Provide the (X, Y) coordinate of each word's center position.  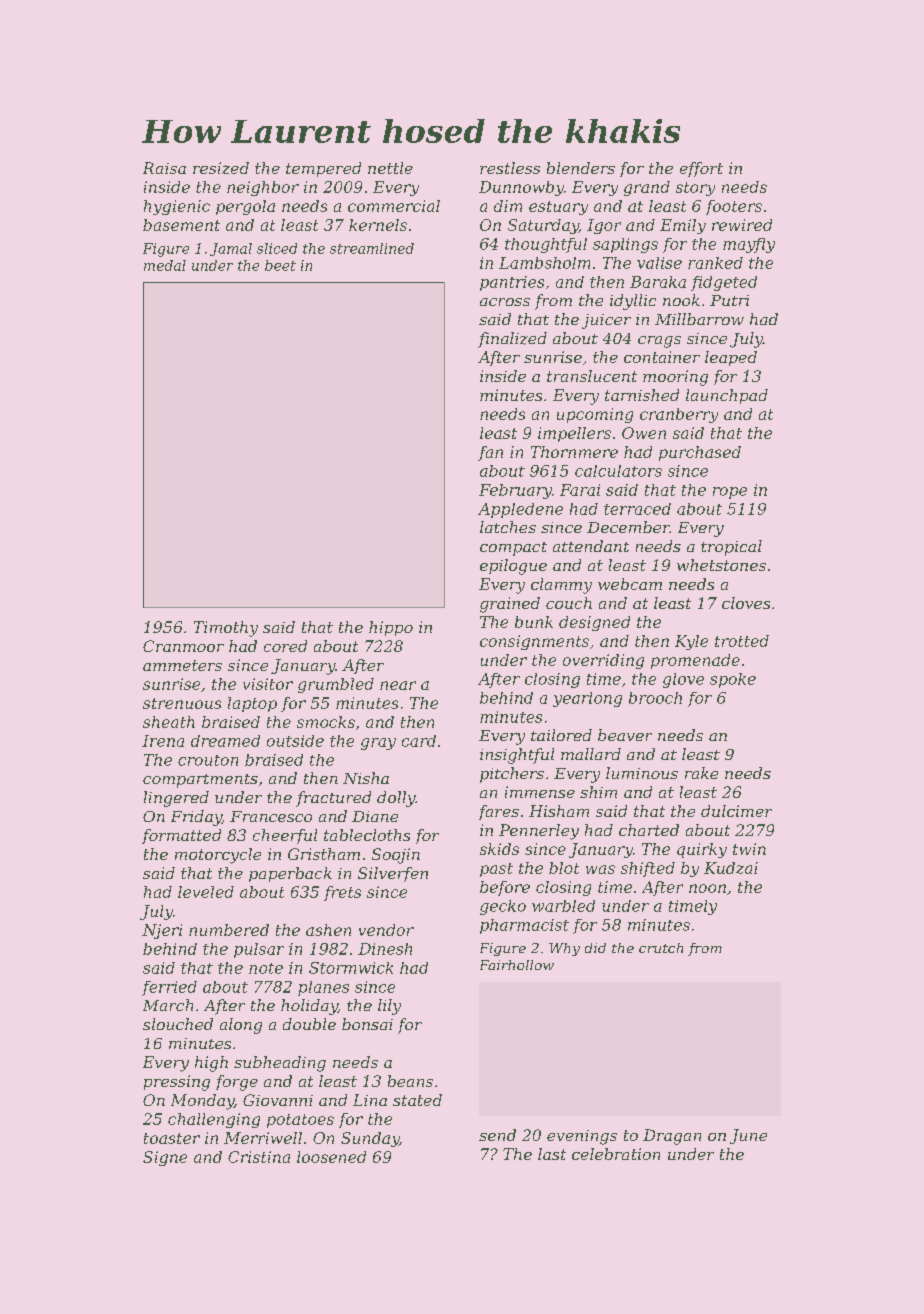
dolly (396, 799)
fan (490, 453)
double (309, 1024)
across (505, 302)
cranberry (679, 415)
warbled (563, 906)
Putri (729, 300)
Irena (163, 741)
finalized (512, 340)
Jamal (231, 249)
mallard (591, 754)
